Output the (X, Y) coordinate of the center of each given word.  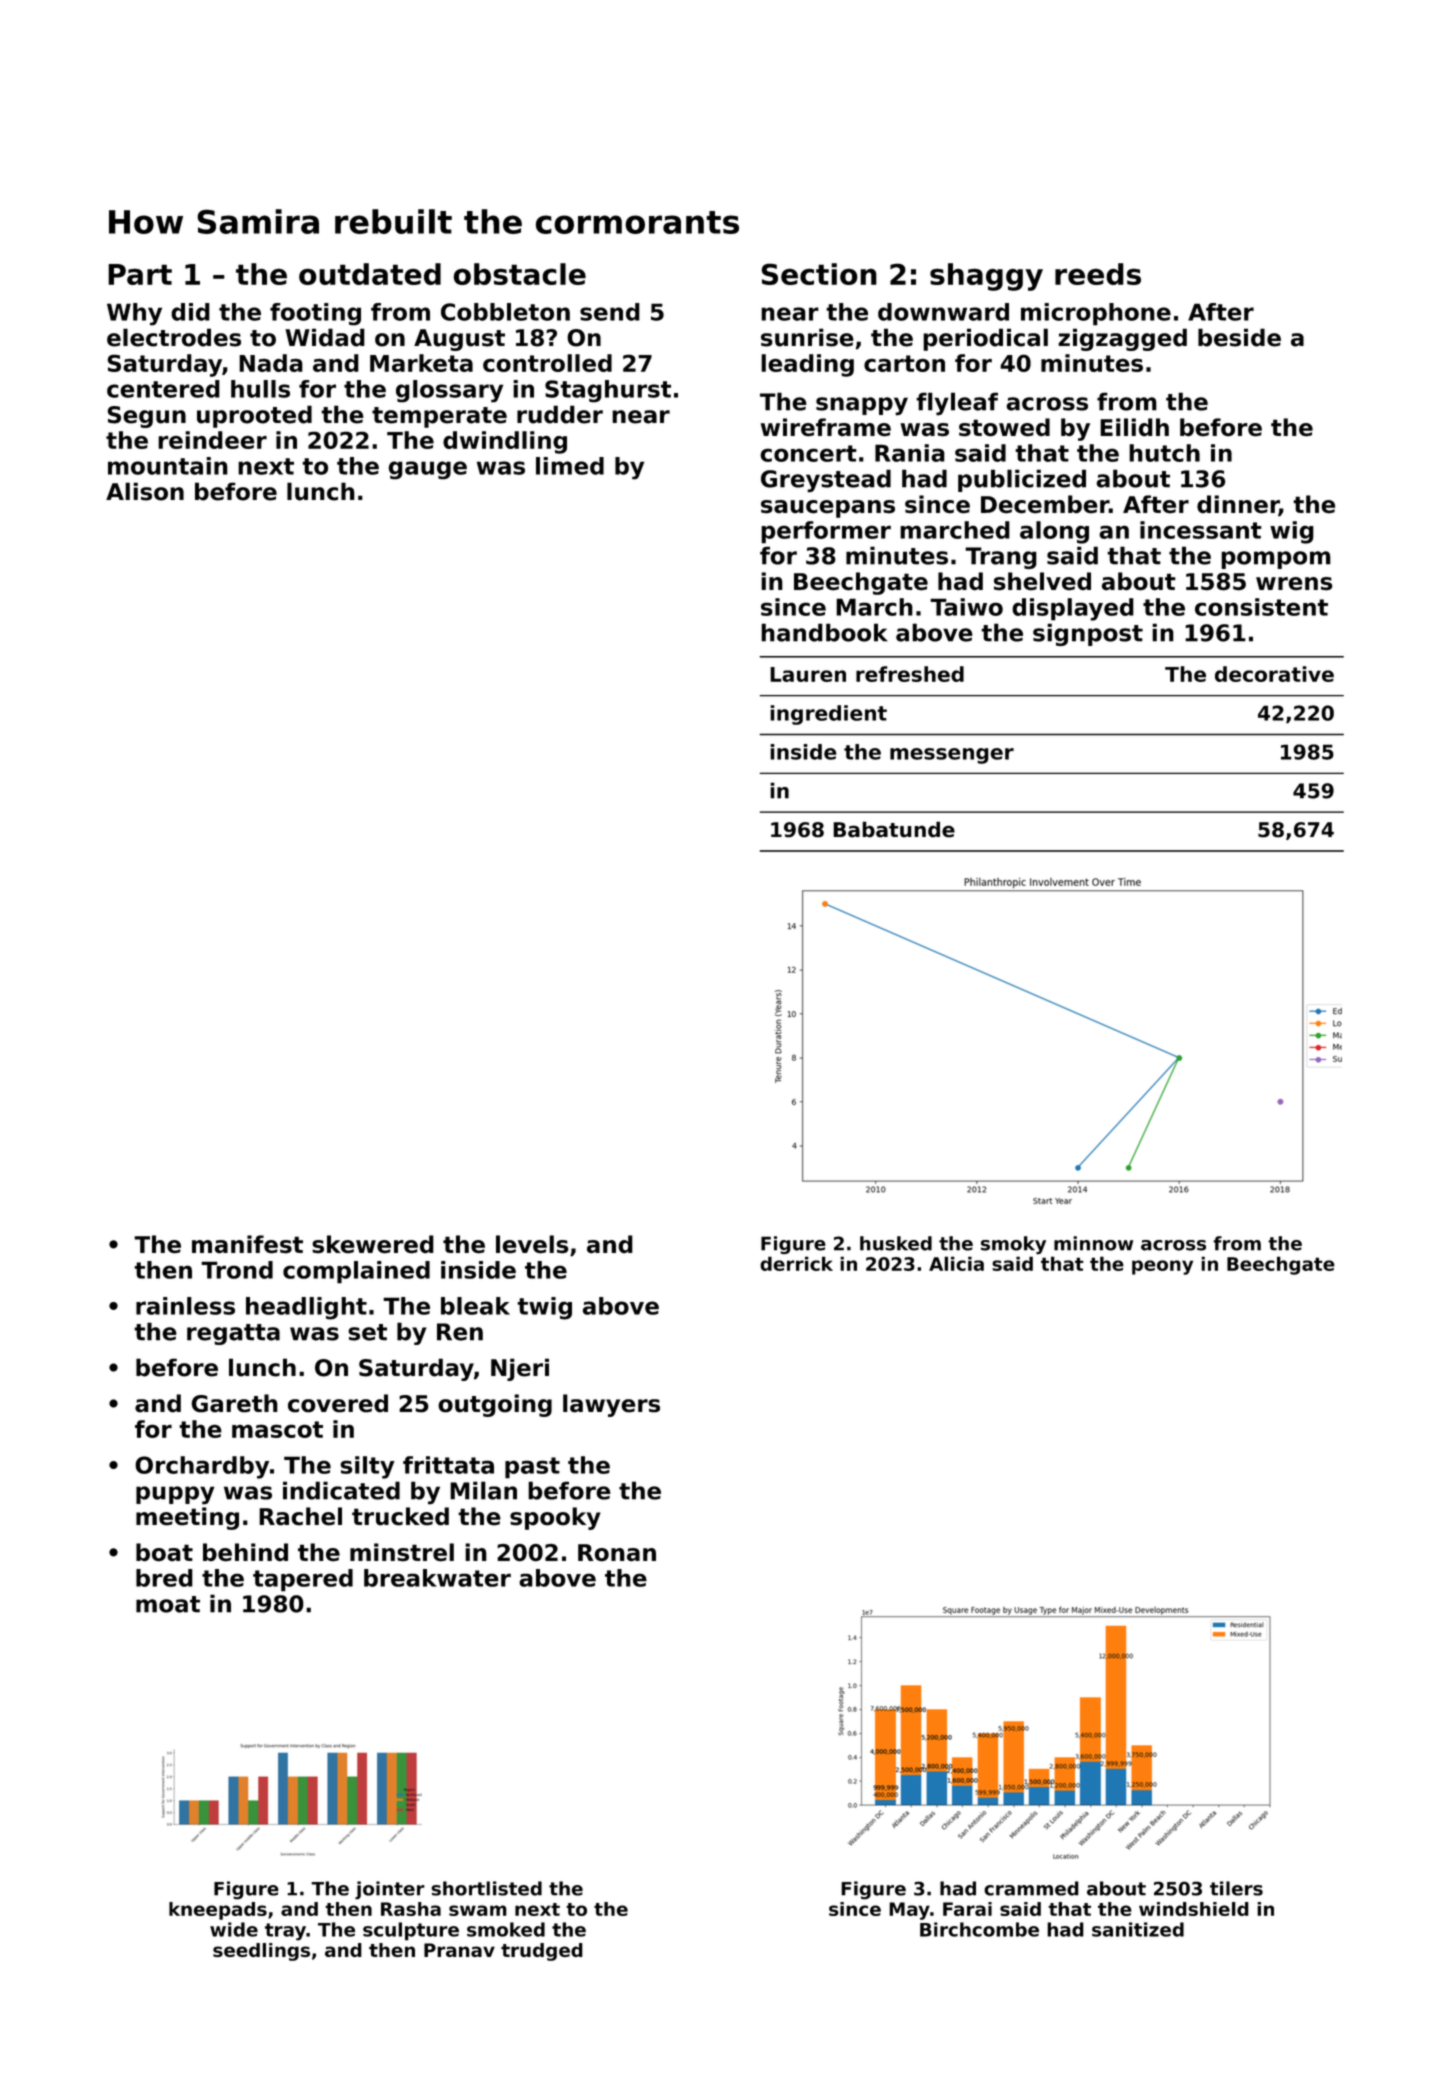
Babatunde (894, 829)
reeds (1098, 274)
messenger (952, 756)
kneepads (218, 1911)
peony (1162, 1267)
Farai (967, 1909)
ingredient (828, 715)
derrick (796, 1263)
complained (356, 1272)
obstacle (520, 274)
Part (140, 274)
